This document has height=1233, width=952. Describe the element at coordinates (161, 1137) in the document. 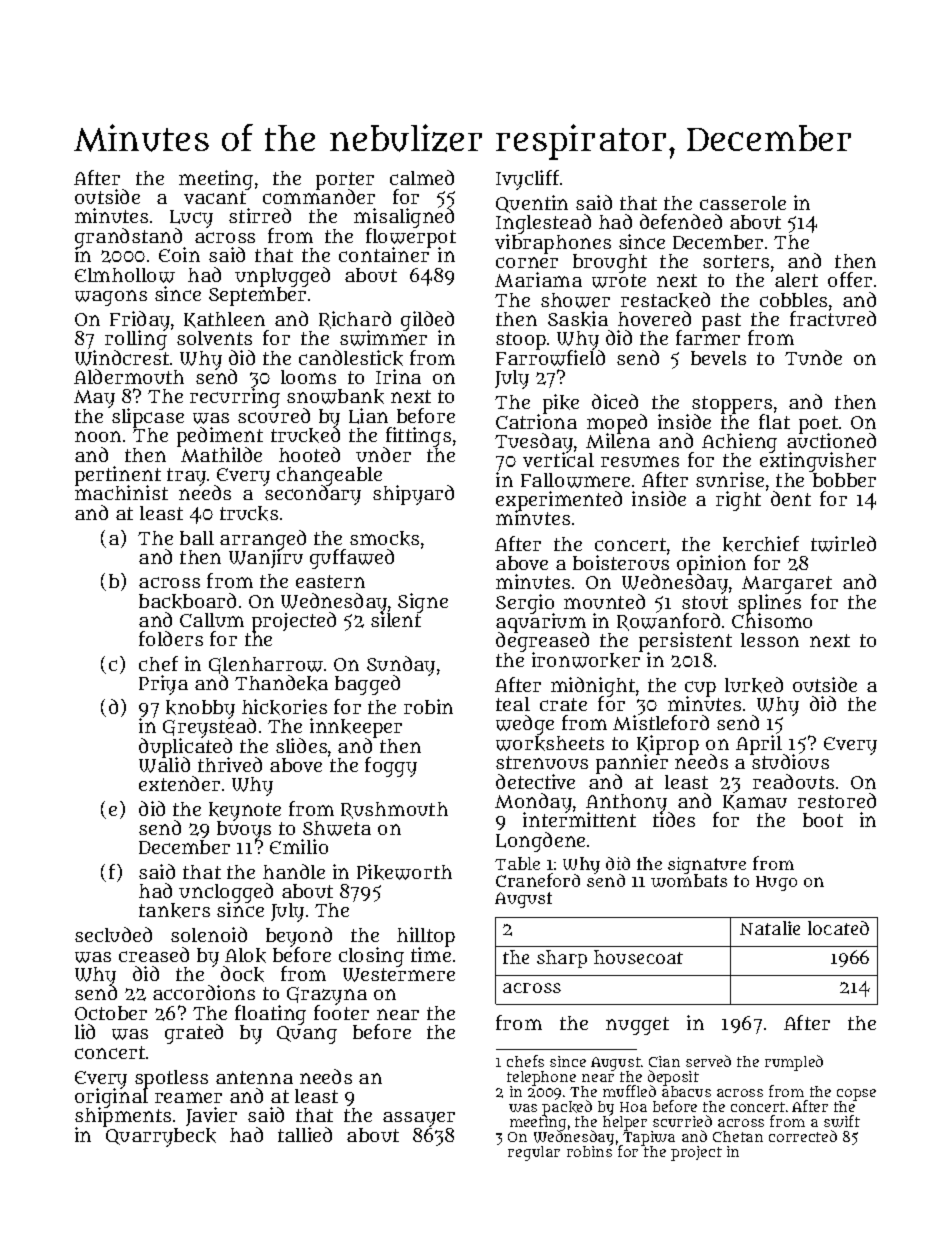

I see `Quarrybeck` at that location.
